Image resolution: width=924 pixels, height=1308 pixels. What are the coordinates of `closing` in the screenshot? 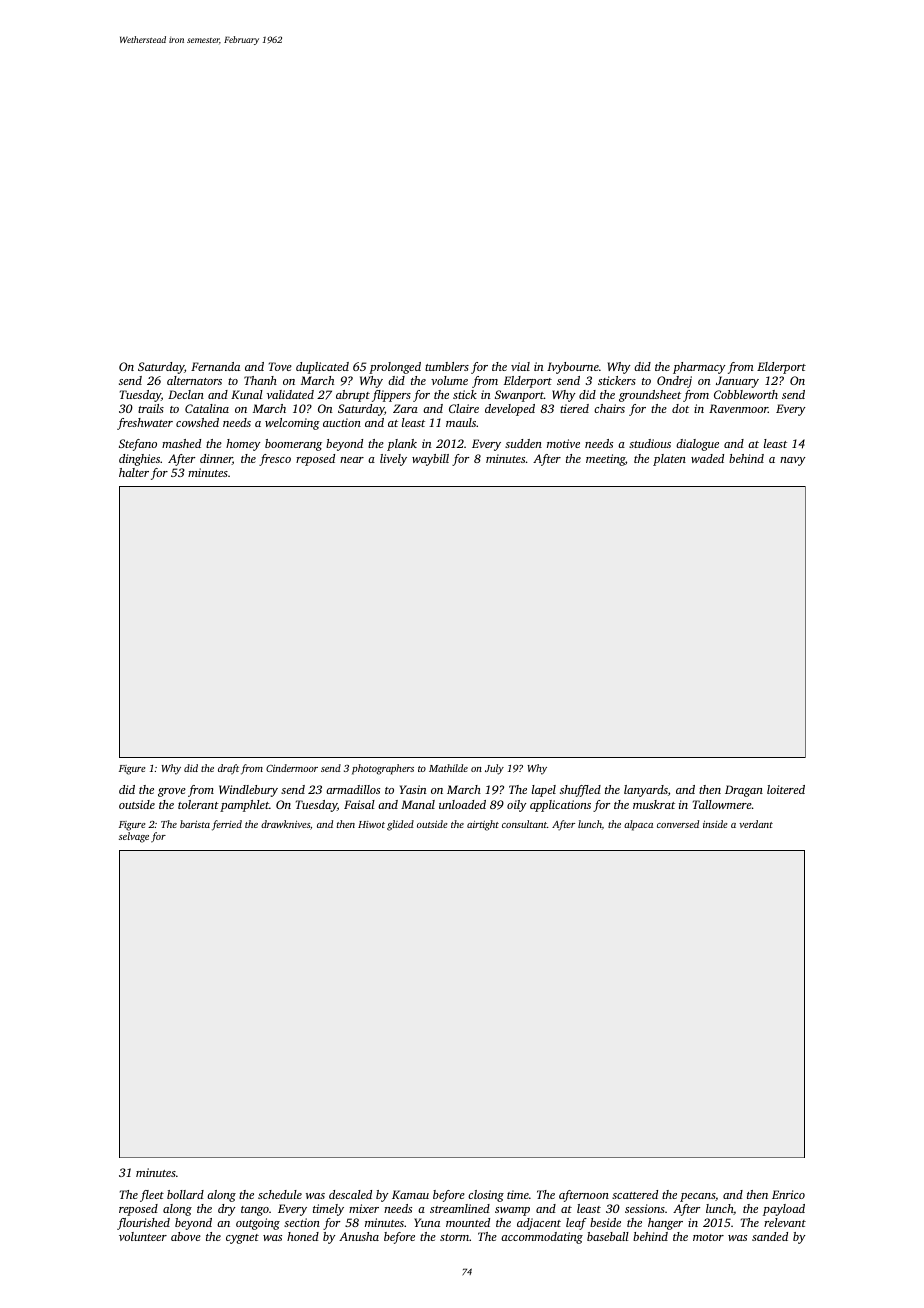 It's located at (486, 1196).
